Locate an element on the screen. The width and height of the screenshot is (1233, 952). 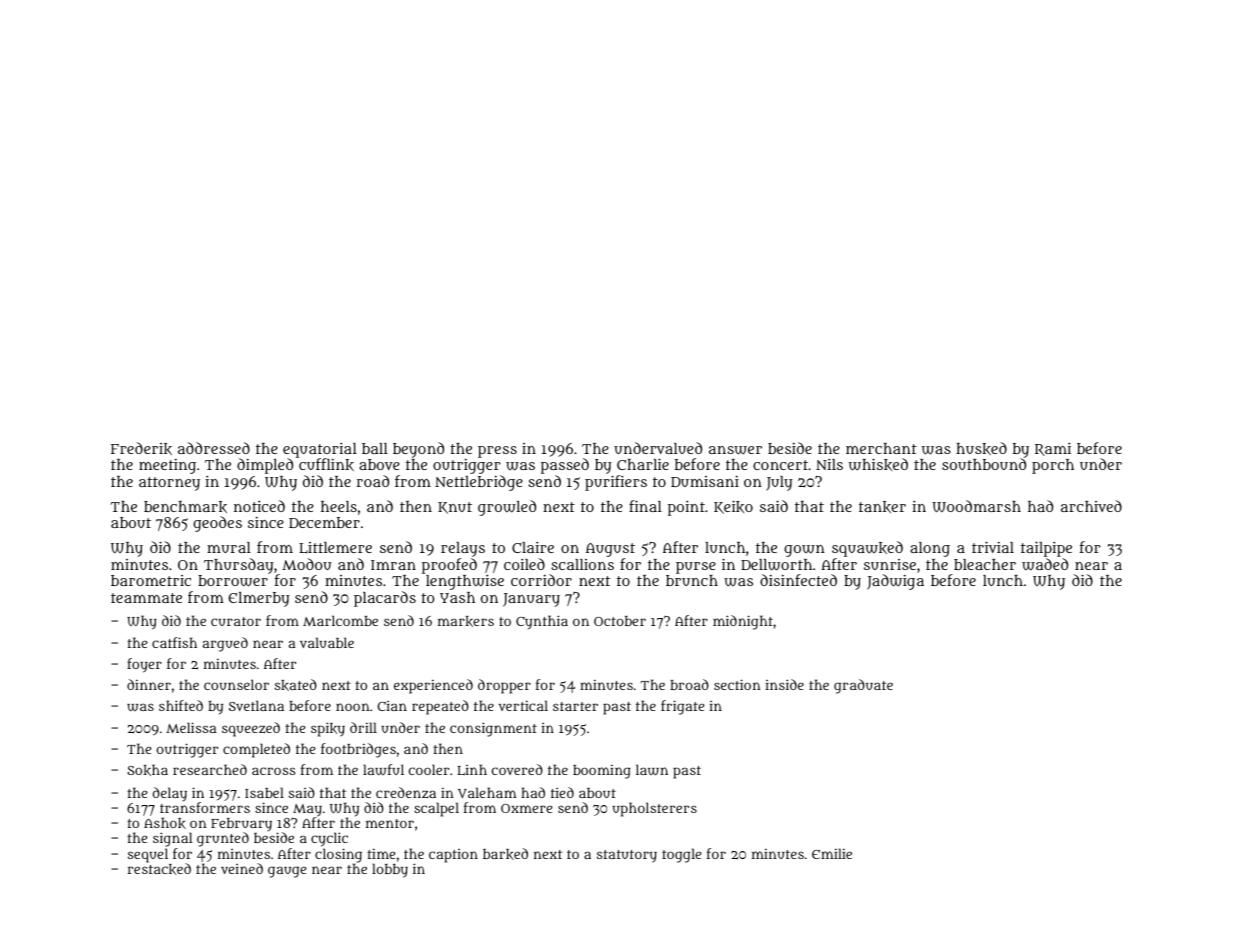
merchant is located at coordinates (881, 448).
